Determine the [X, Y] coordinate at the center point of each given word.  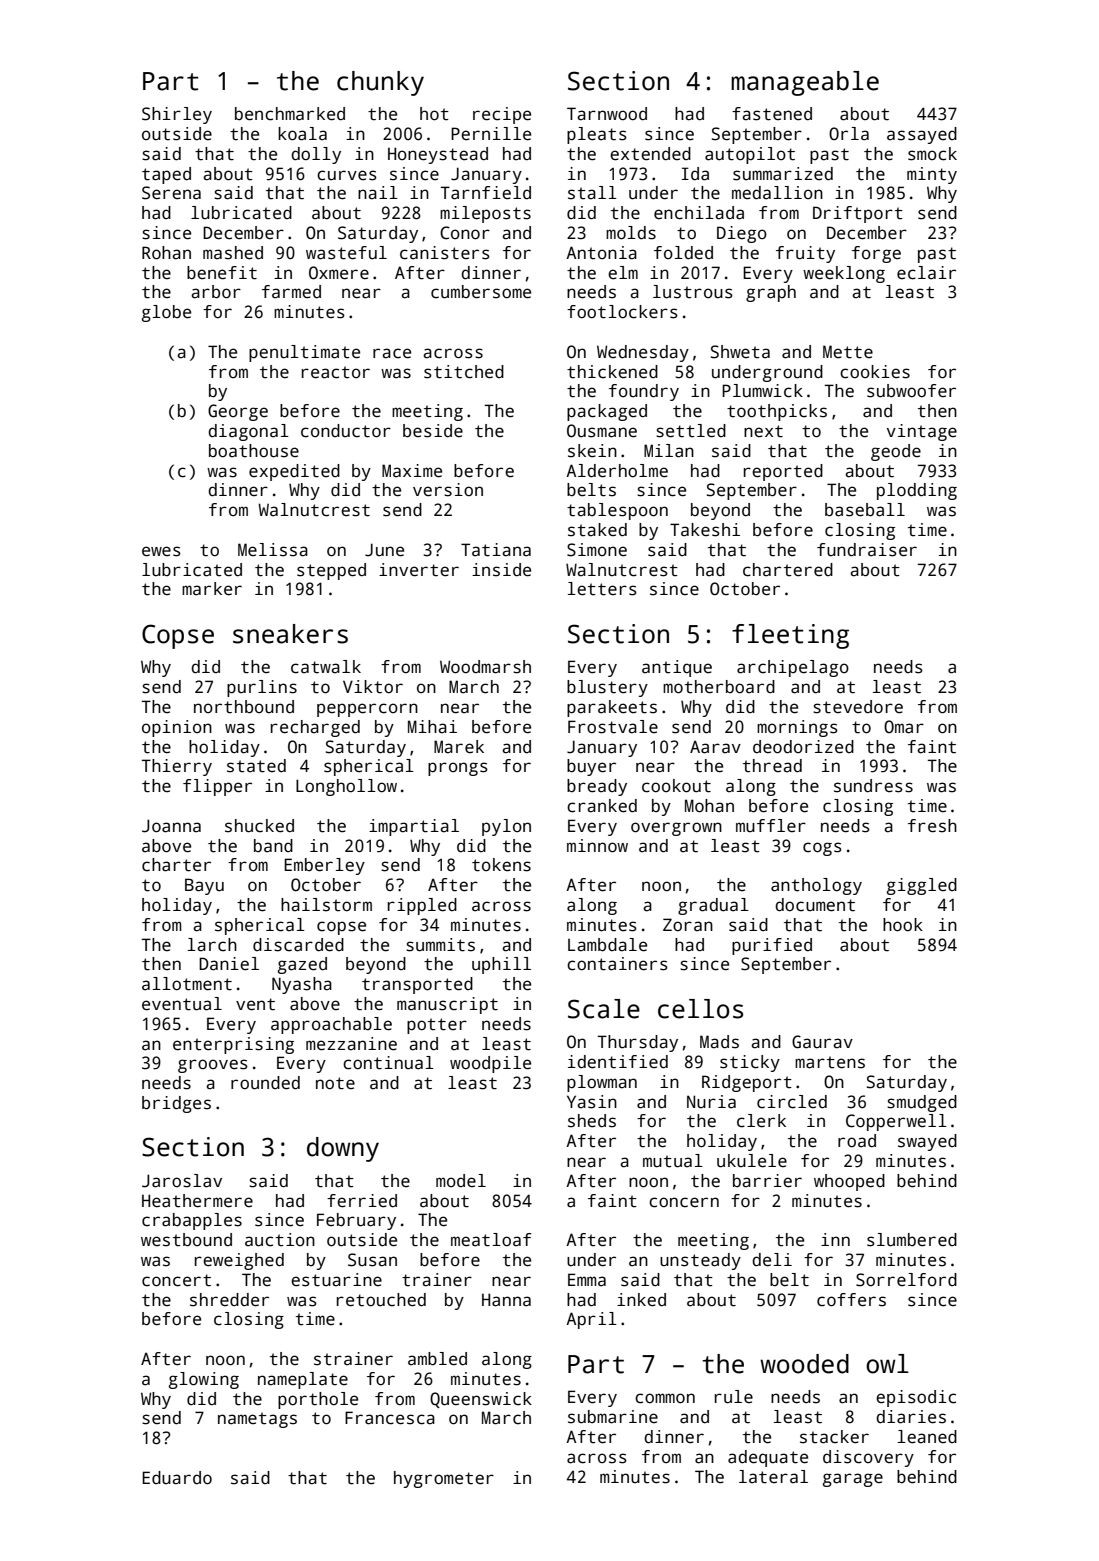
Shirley [177, 115]
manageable [805, 83]
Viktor [373, 687]
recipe [502, 115]
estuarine [336, 1280]
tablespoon [617, 511]
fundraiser [867, 550]
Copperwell [896, 1122]
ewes [161, 551]
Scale [604, 1009]
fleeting [790, 636]
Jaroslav [182, 1181]
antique [677, 668]
